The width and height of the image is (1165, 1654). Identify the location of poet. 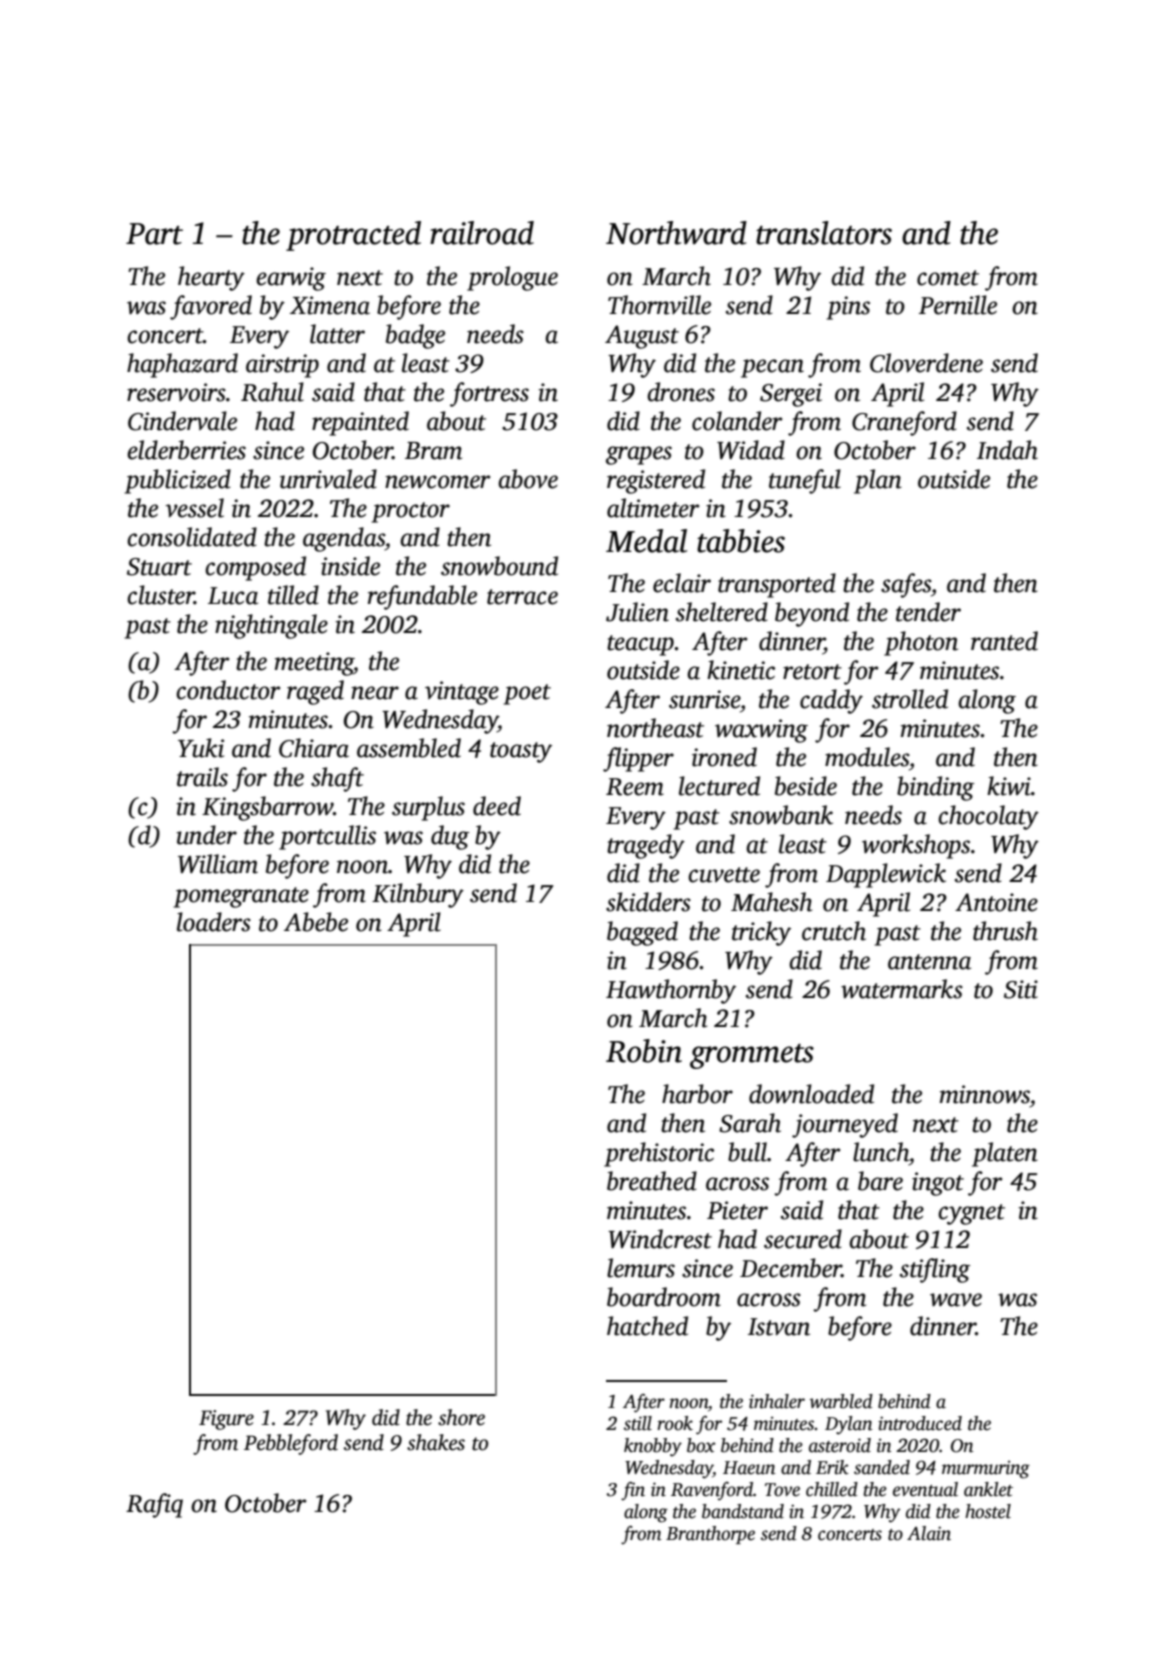
(527, 694).
